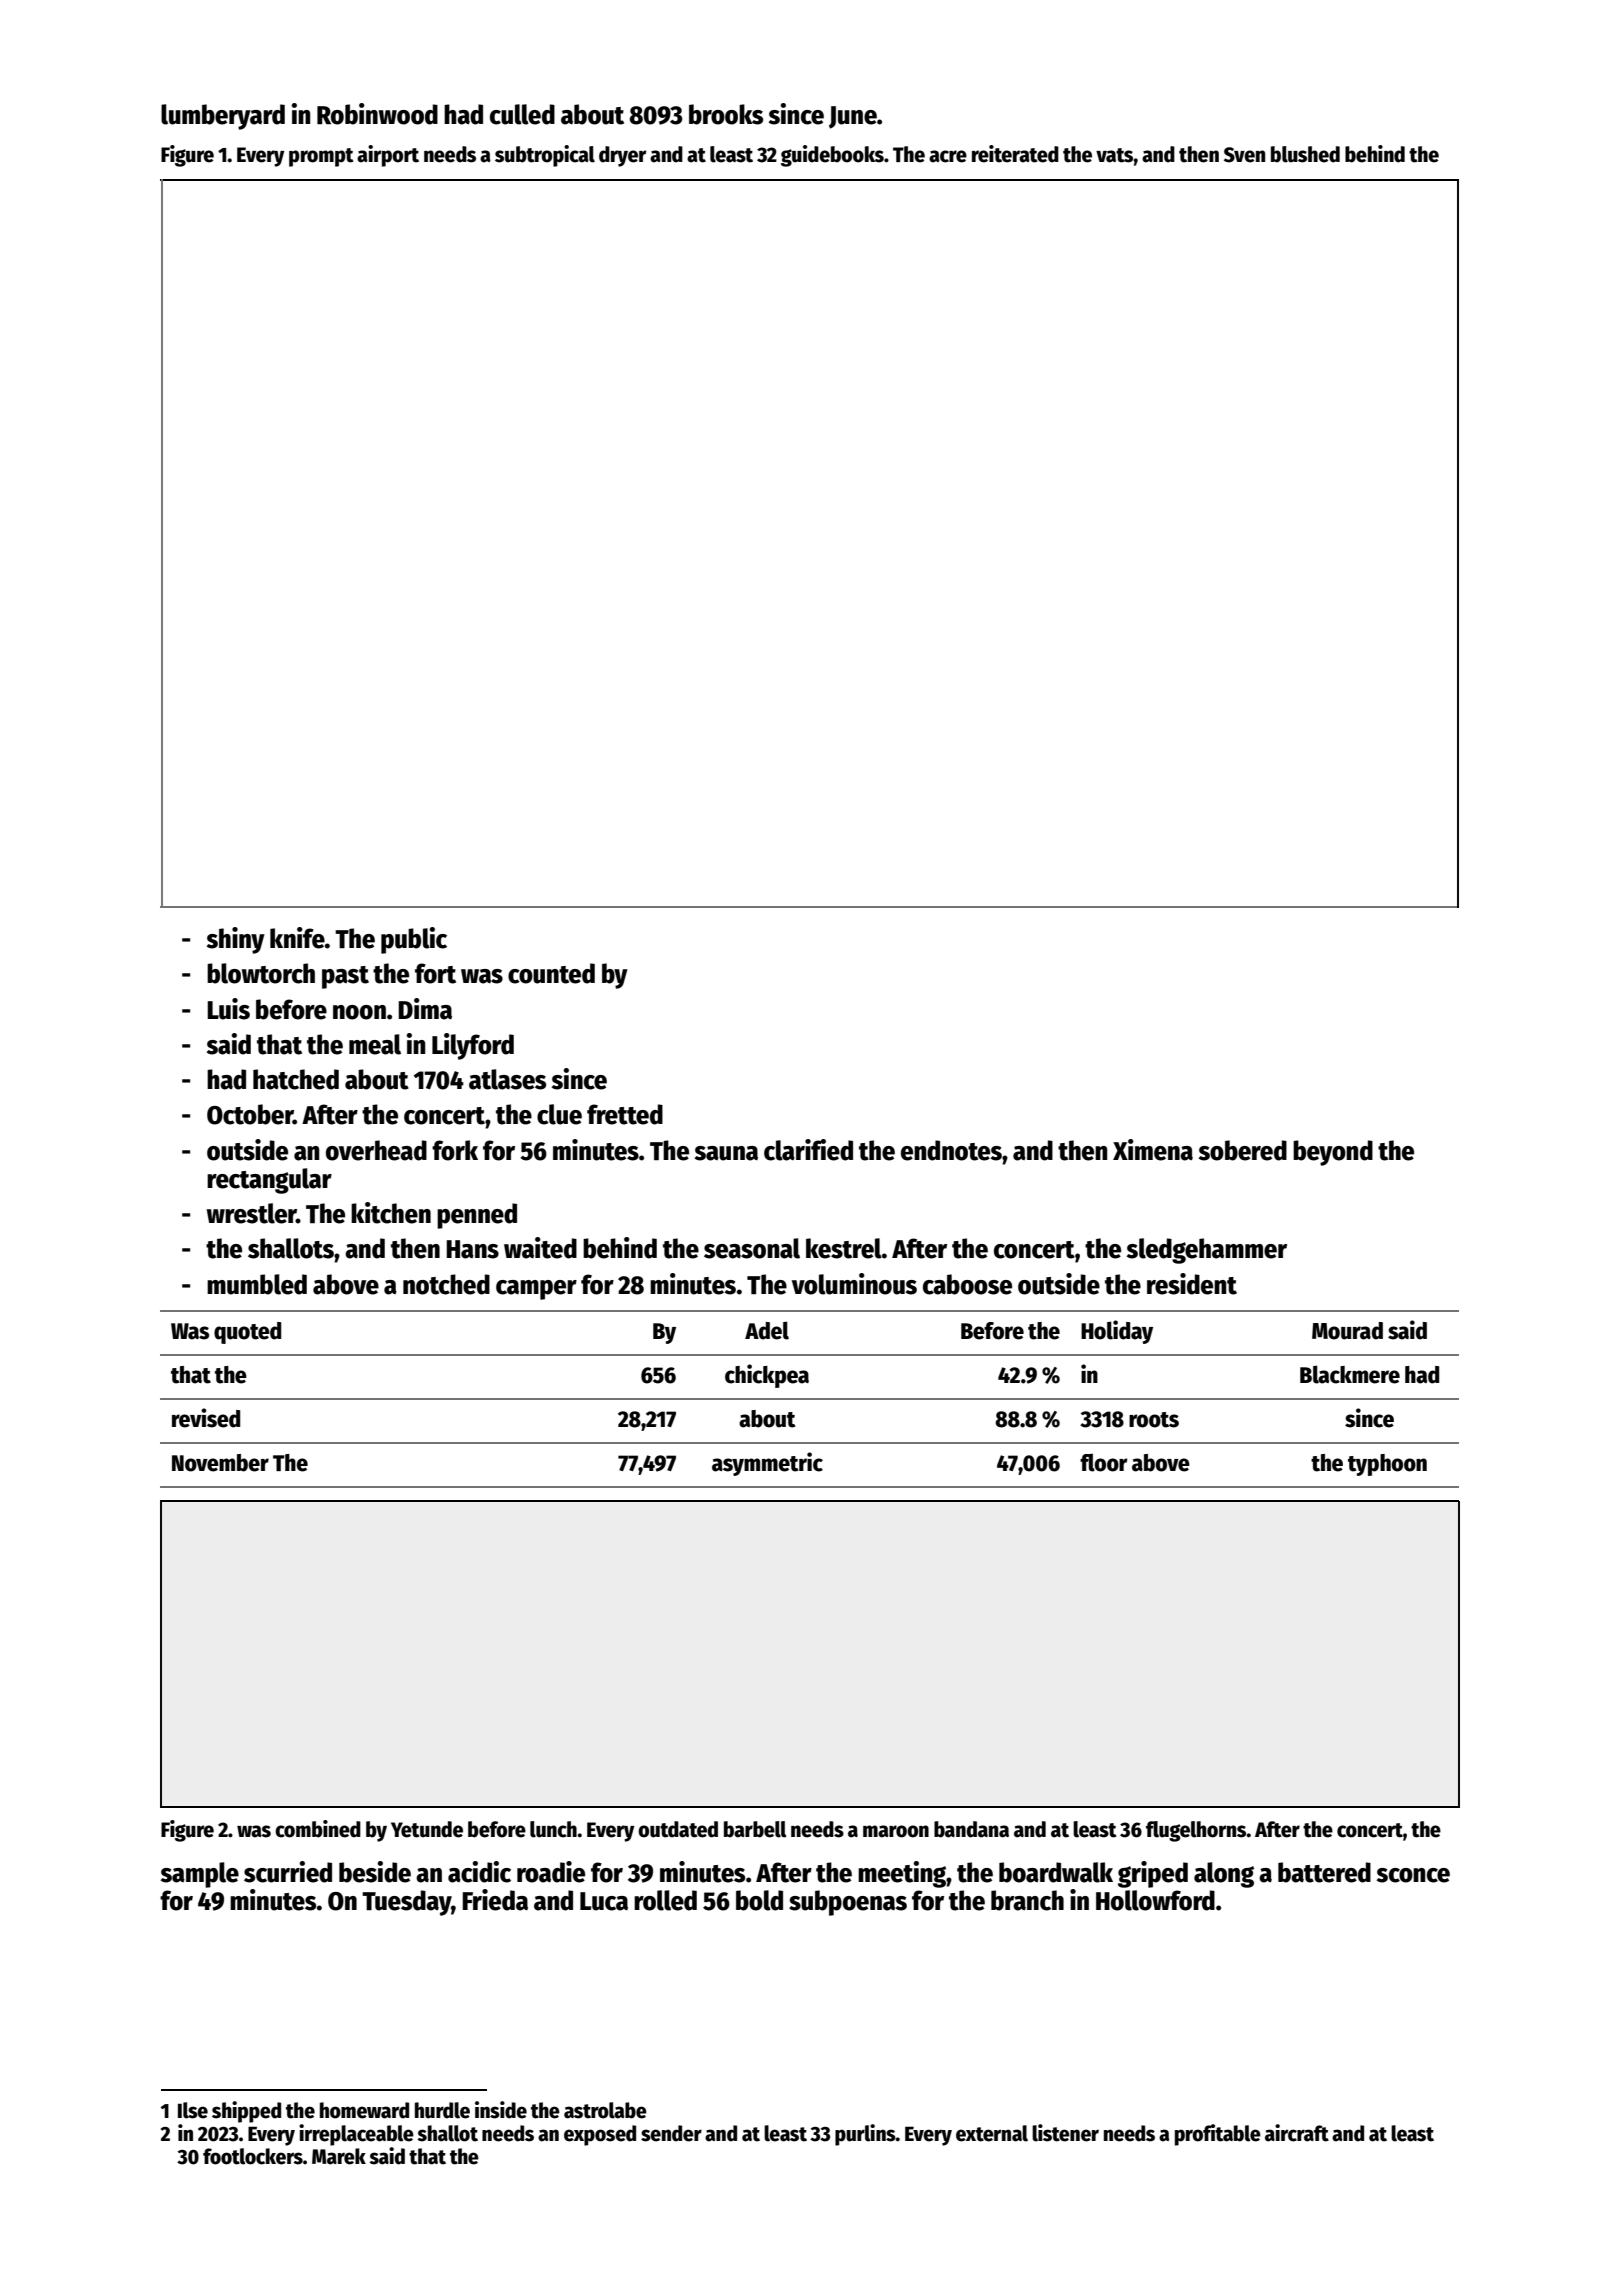 This screenshot has height=2292, width=1620. I want to click on notched, so click(446, 1284).
